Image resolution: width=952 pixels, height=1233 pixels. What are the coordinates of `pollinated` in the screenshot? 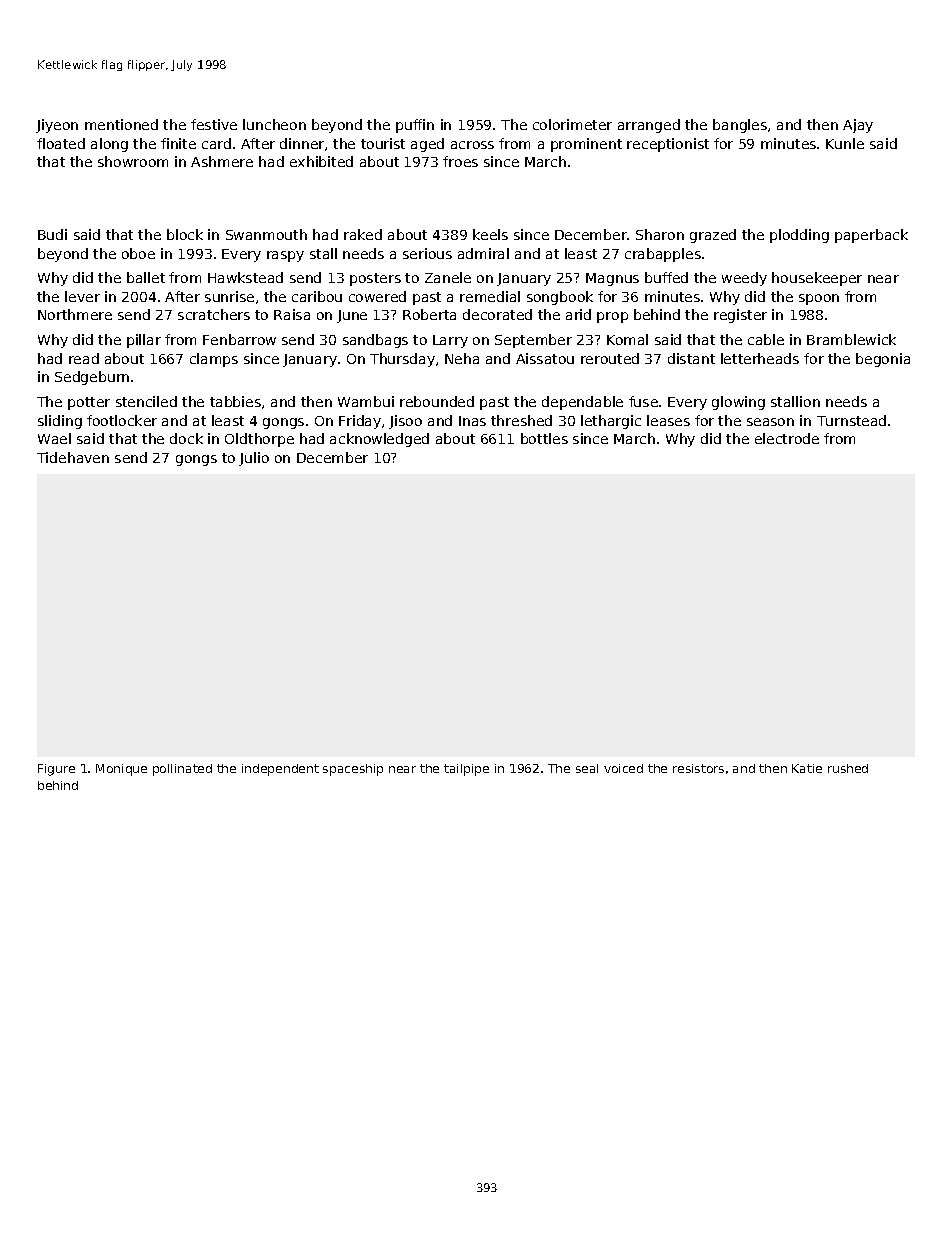 It's located at (182, 770).
